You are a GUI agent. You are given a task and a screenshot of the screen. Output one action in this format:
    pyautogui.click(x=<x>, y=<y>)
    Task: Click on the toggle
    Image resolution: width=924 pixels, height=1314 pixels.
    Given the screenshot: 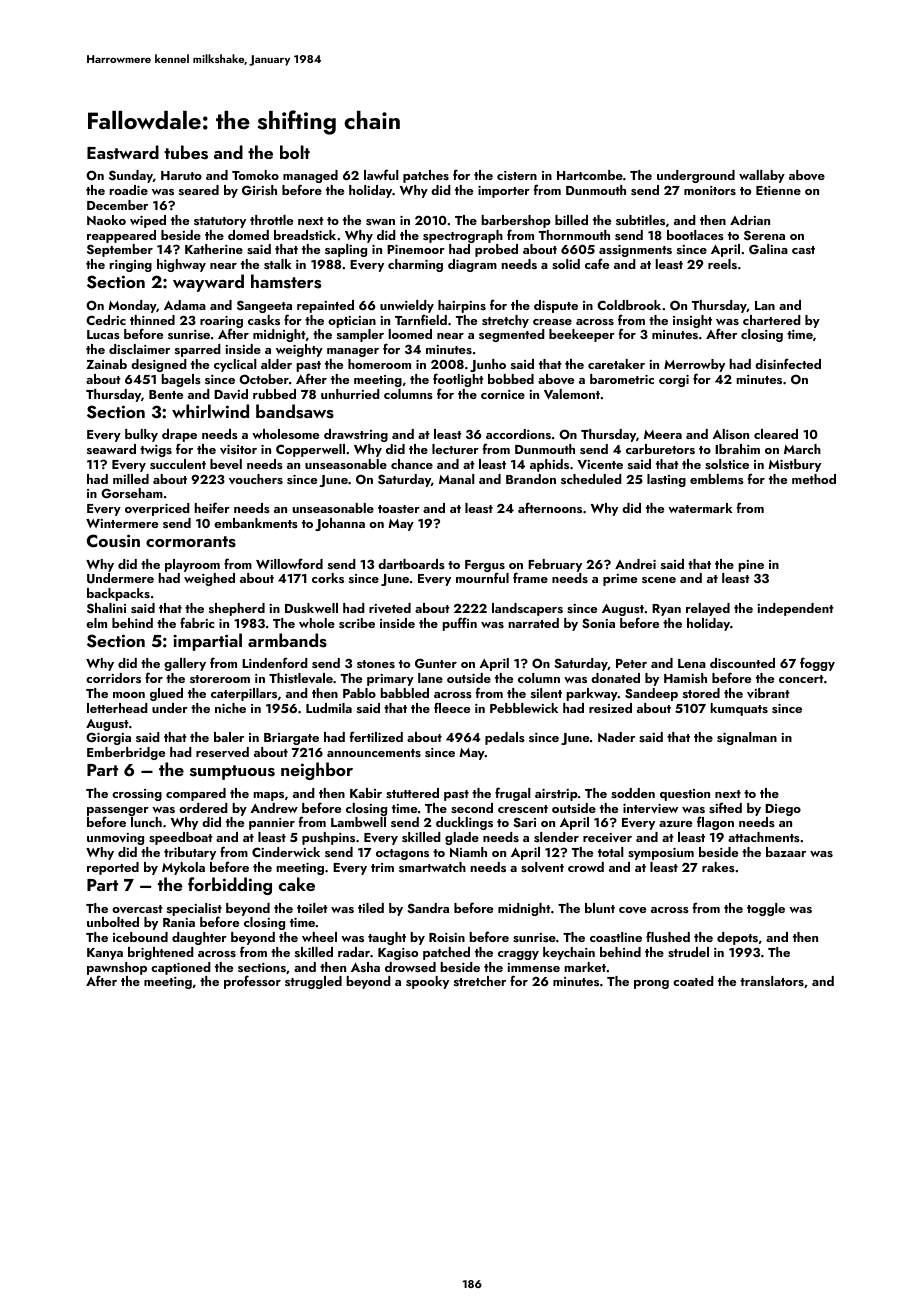 What is the action you would take?
    pyautogui.click(x=766, y=909)
